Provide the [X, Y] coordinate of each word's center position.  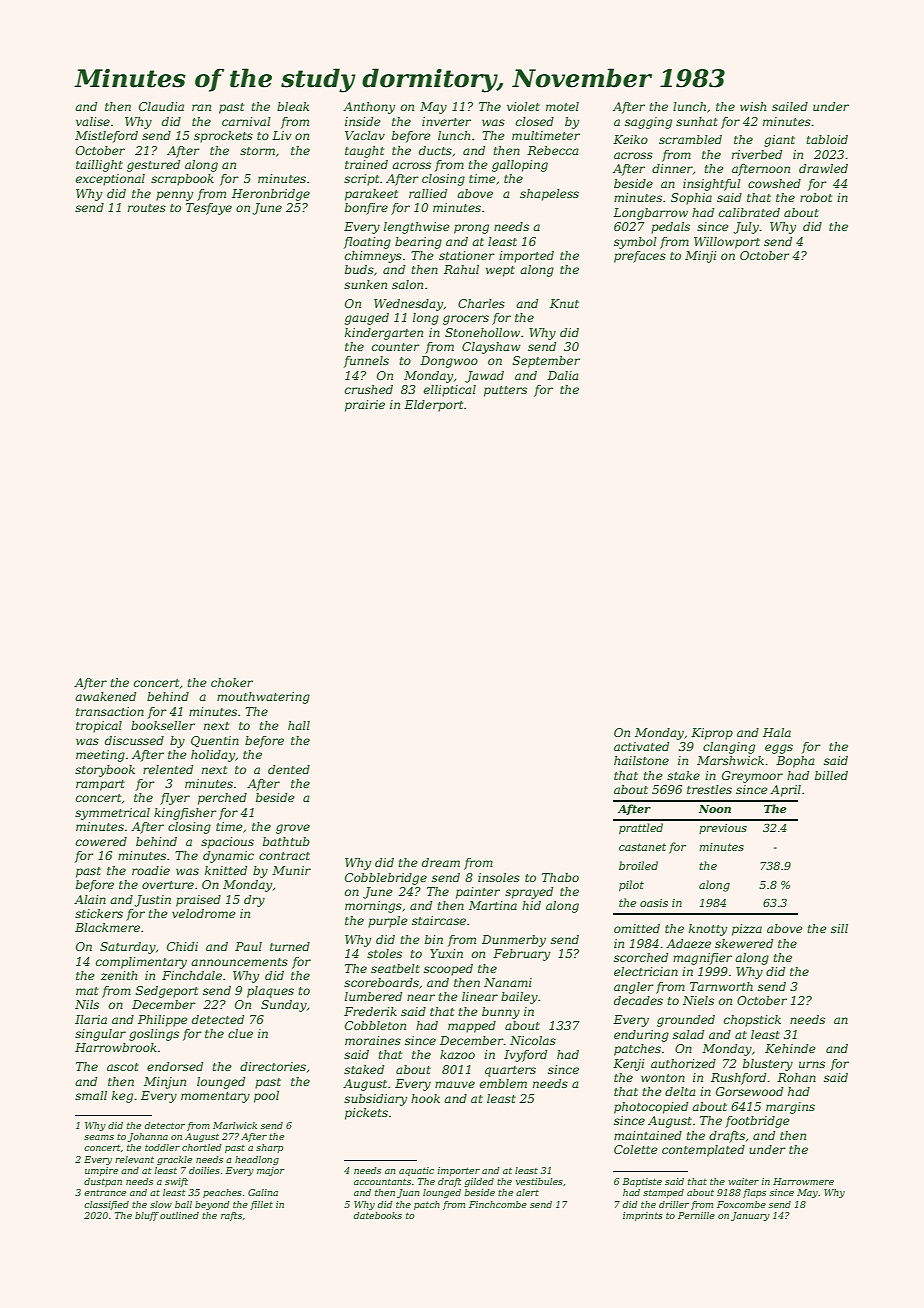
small [91, 1095]
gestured [153, 166]
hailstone [641, 760]
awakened [105, 696]
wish [753, 106]
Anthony [369, 108]
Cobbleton [375, 1025]
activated [641, 746]
